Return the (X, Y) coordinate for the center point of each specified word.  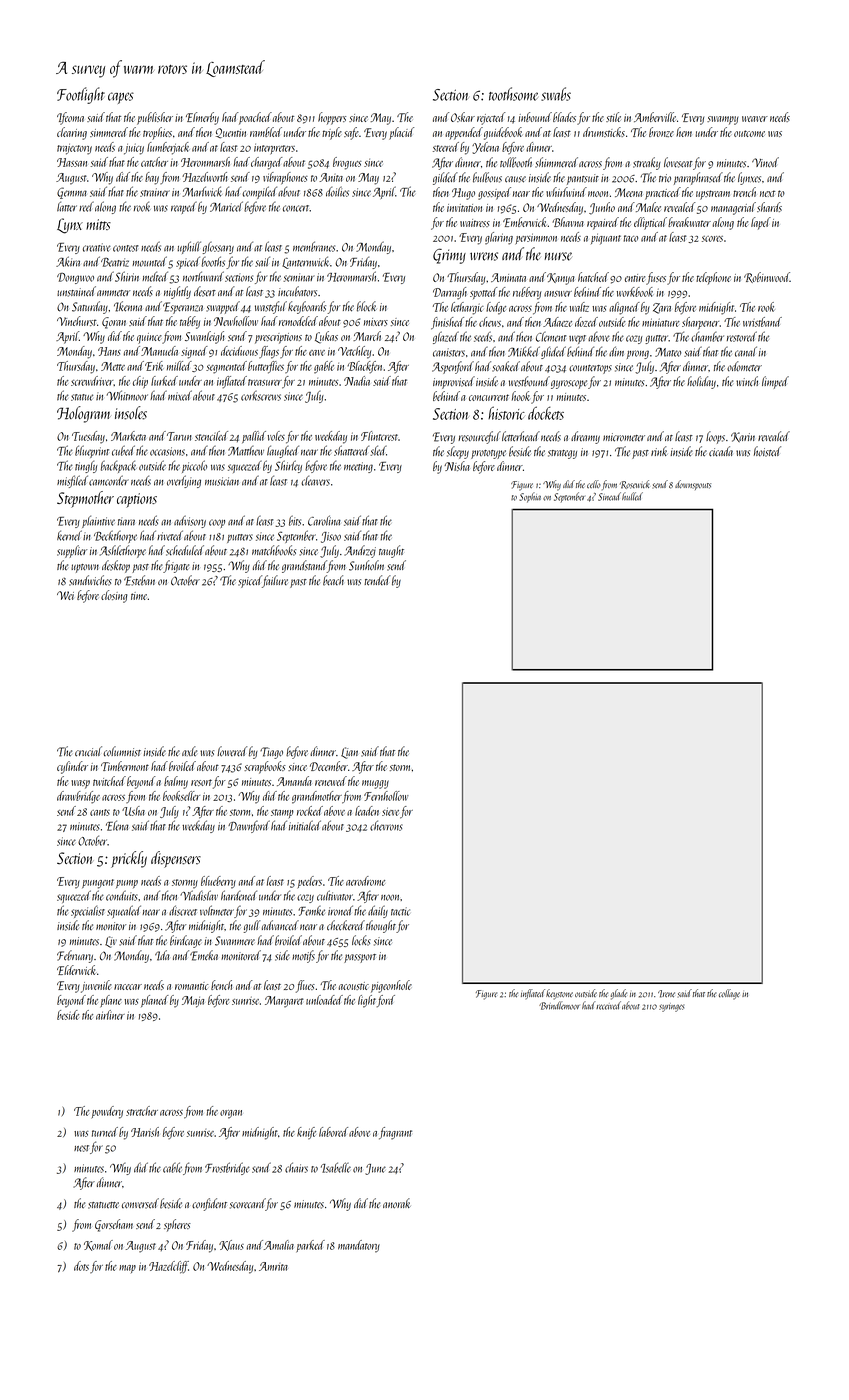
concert (296, 208)
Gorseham (114, 1225)
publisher (155, 118)
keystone (559, 994)
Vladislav (199, 895)
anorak (397, 1203)
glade (619, 994)
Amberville (655, 117)
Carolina (324, 520)
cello (594, 484)
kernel (69, 535)
